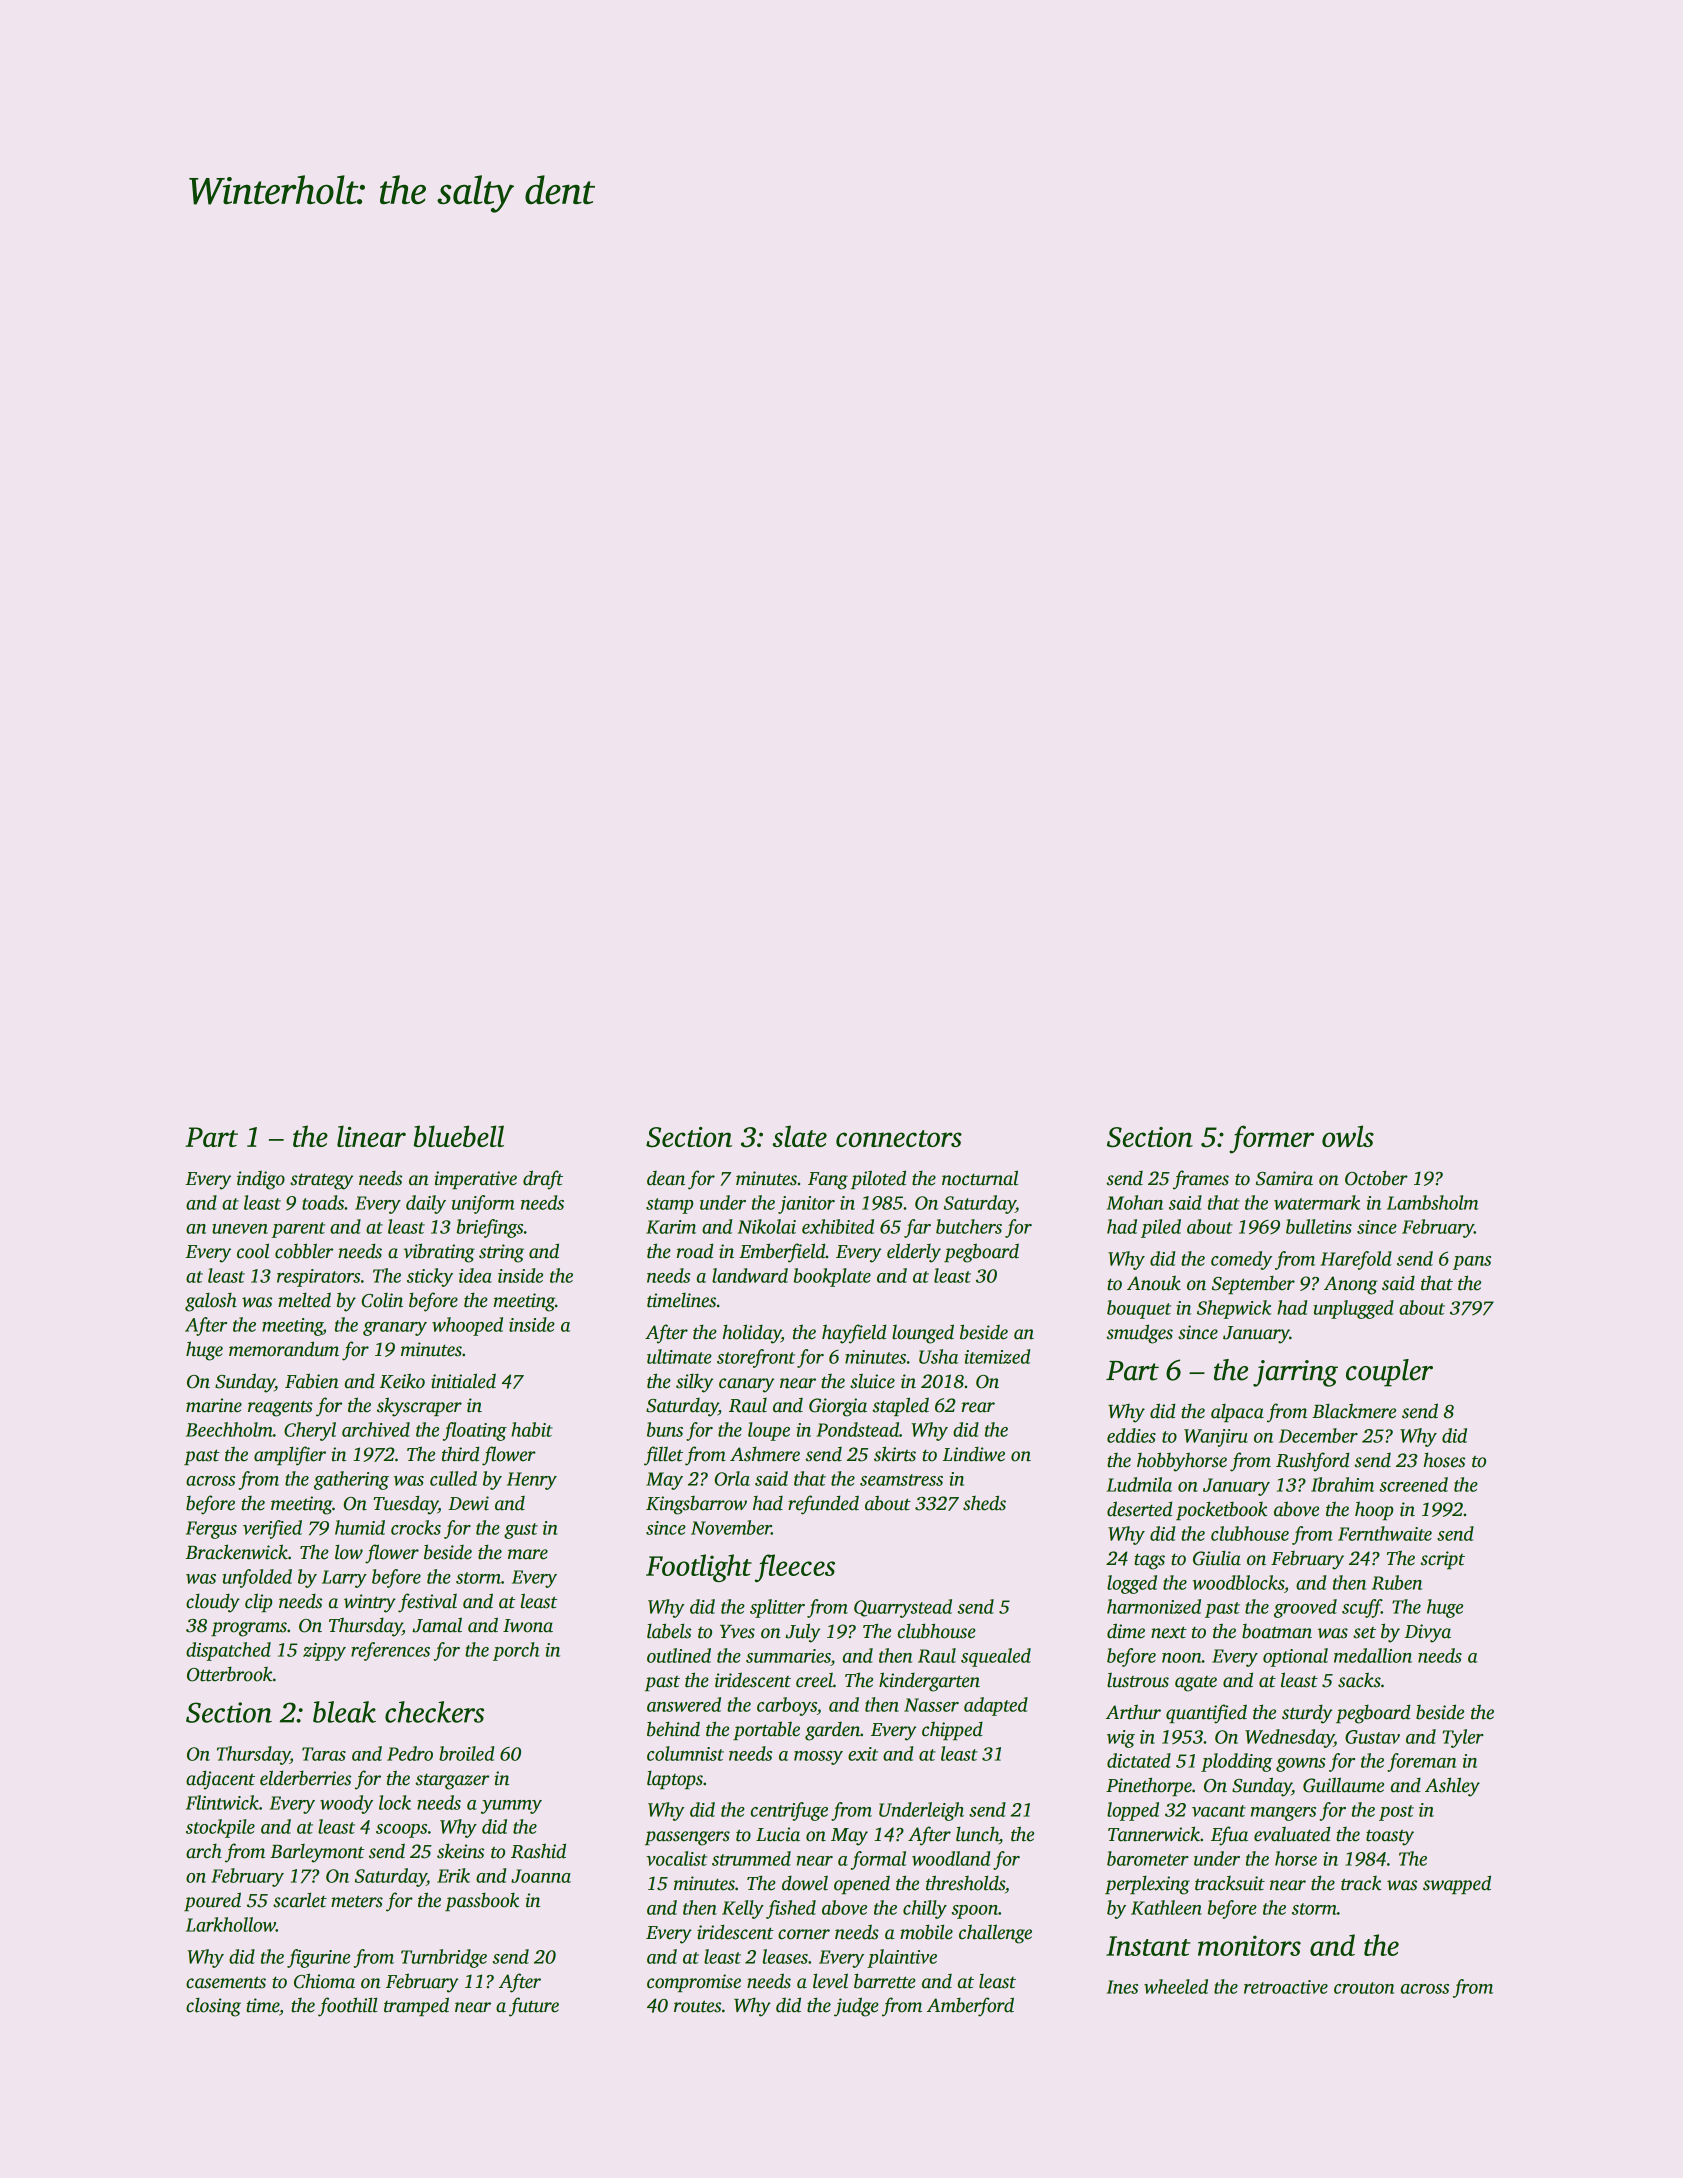 The width and height of the page is (1683, 2178). What do you see at coordinates (1217, 1558) in the page?
I see `Giulia` at bounding box center [1217, 1558].
